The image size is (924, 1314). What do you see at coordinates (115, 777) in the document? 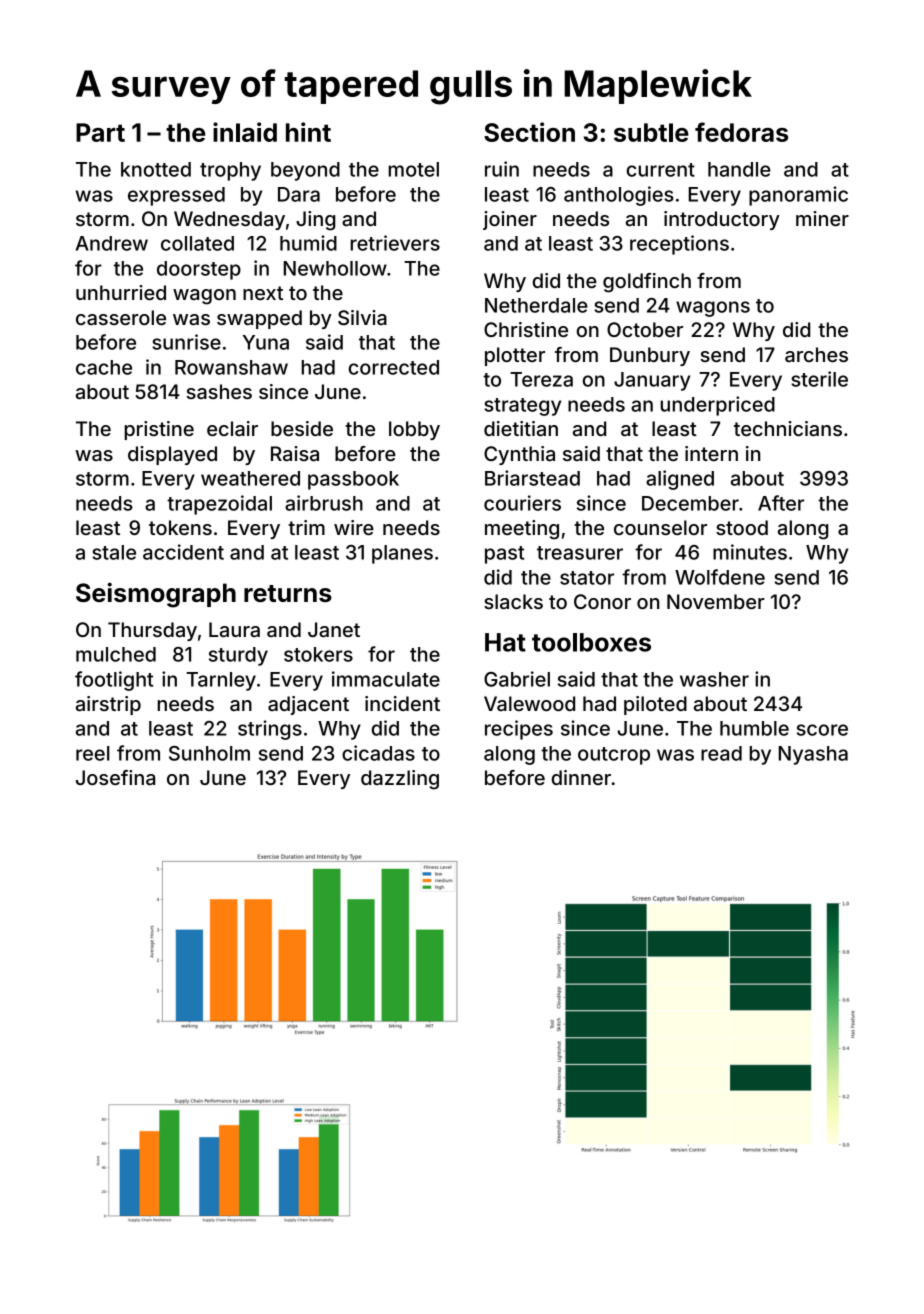
I see `Josefina` at bounding box center [115, 777].
